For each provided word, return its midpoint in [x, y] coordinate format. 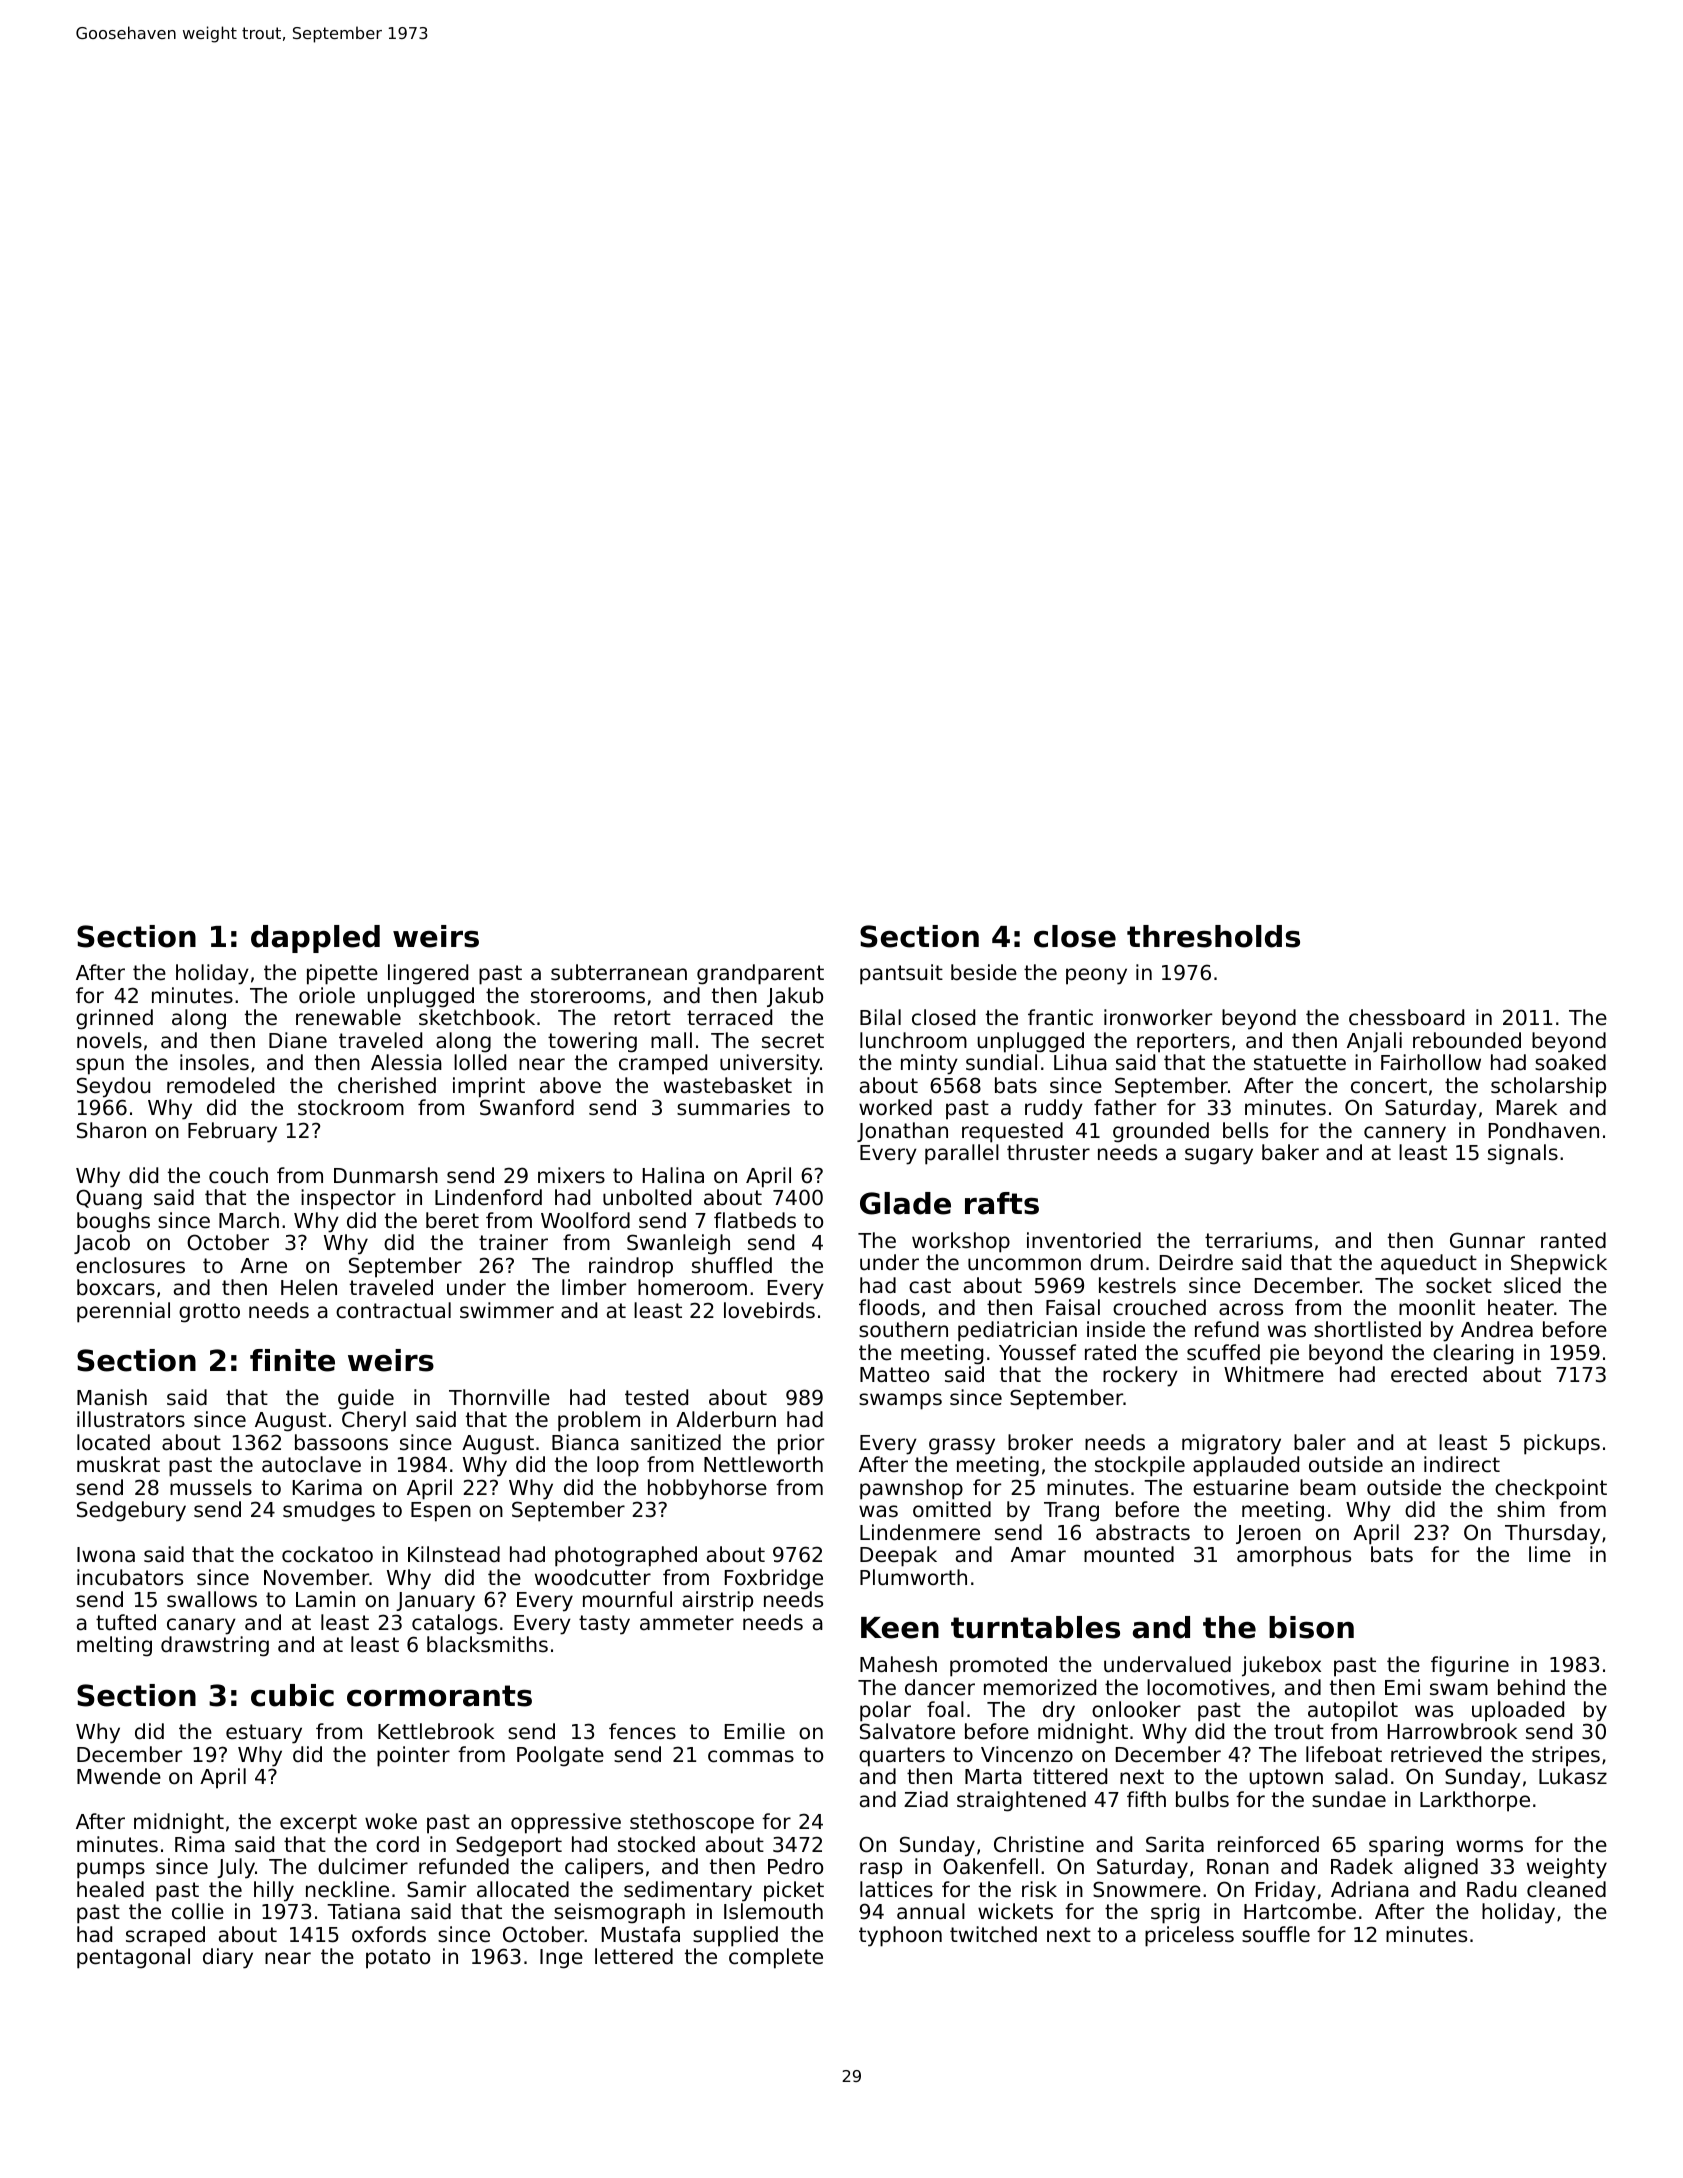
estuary [264, 1734]
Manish [112, 1397]
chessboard [1406, 1017]
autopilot [1353, 1711]
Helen [309, 1287]
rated [1110, 1352]
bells [1245, 1130]
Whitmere [1274, 1374]
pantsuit [901, 974]
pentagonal [133, 1958]
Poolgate [560, 1756]
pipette [342, 974]
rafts [1002, 1203]
